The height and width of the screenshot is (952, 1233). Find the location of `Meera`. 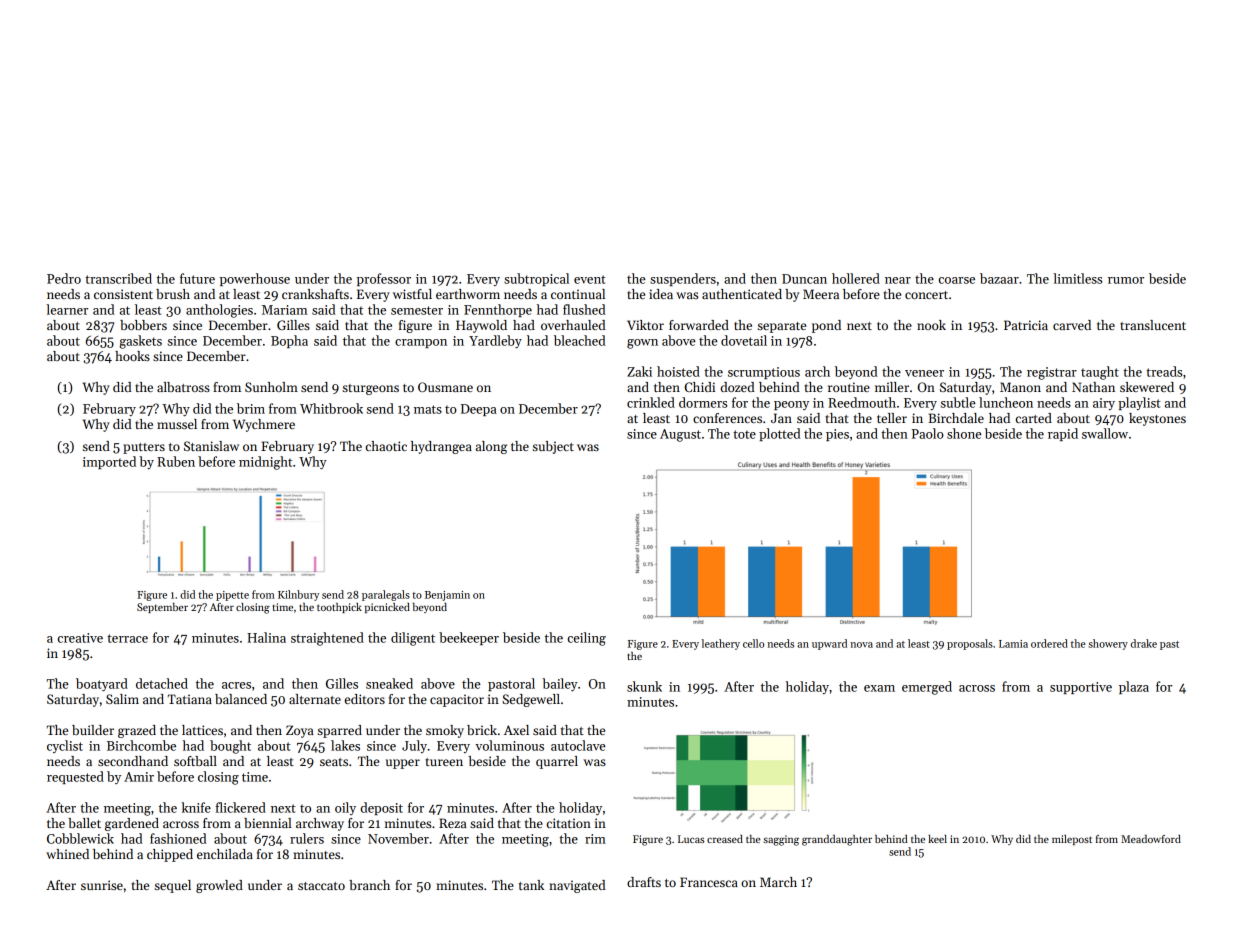

Meera is located at coordinates (821, 294).
